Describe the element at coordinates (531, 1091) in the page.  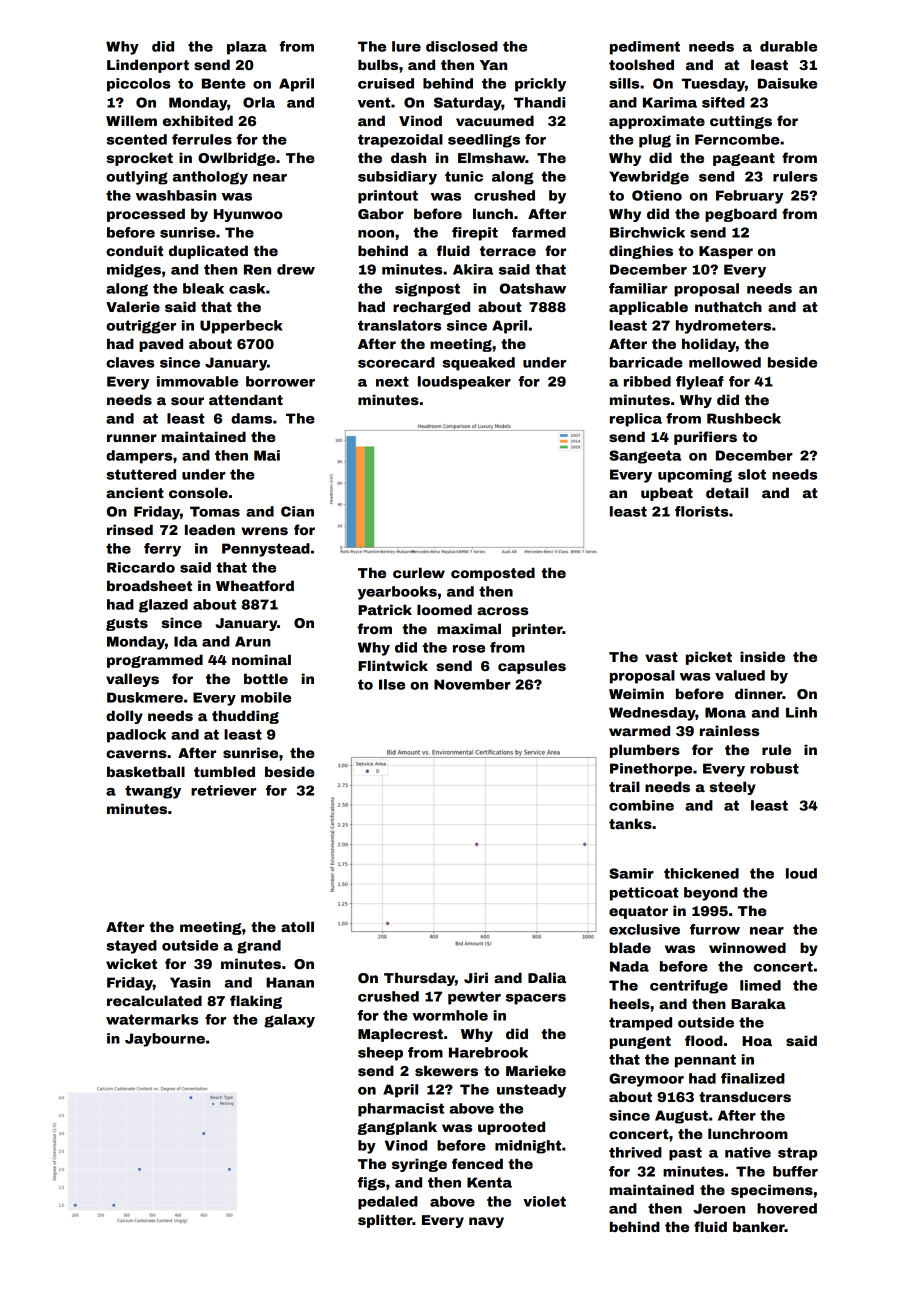
I see `unsteady` at that location.
